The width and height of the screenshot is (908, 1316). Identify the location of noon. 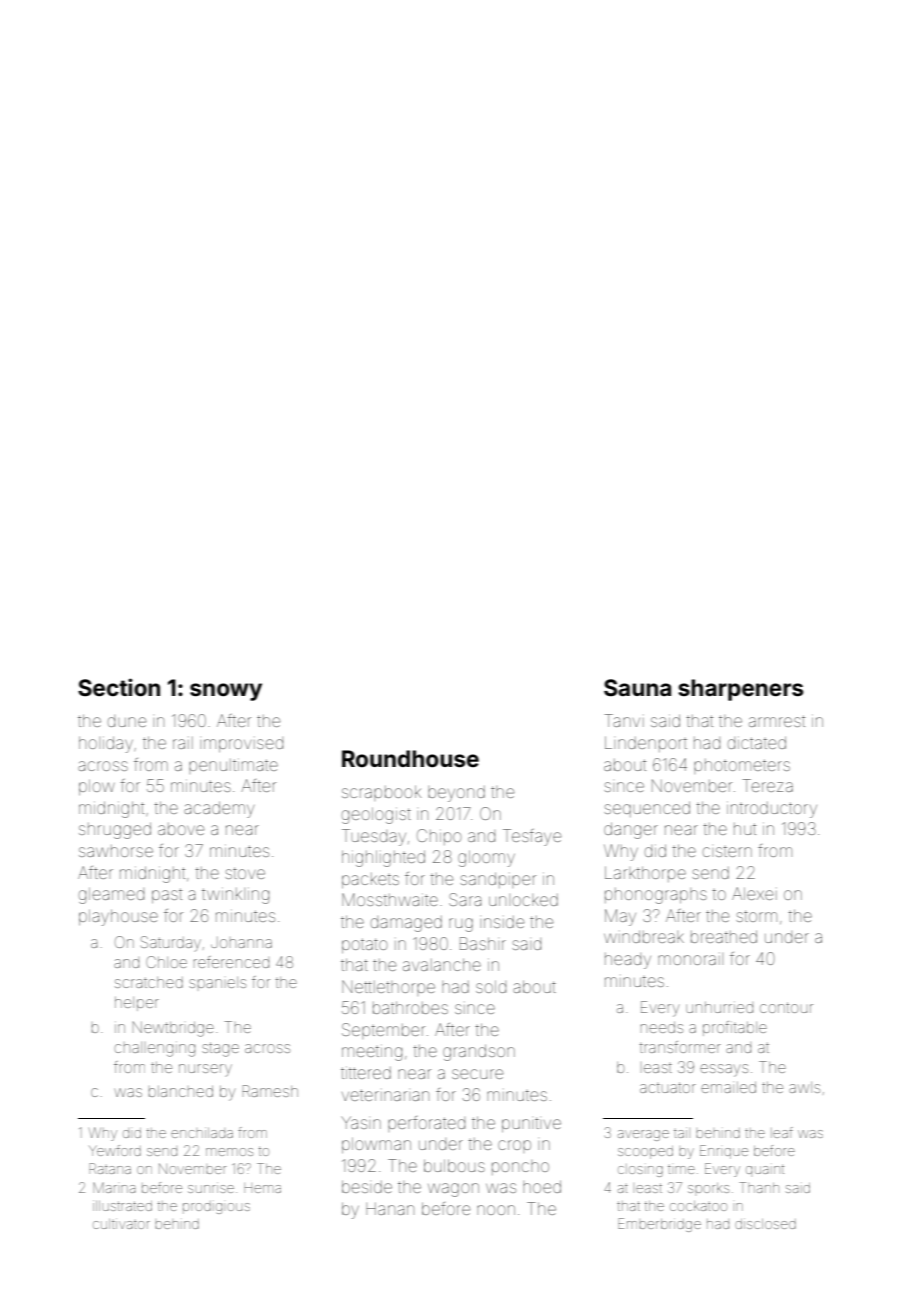
(496, 1210).
